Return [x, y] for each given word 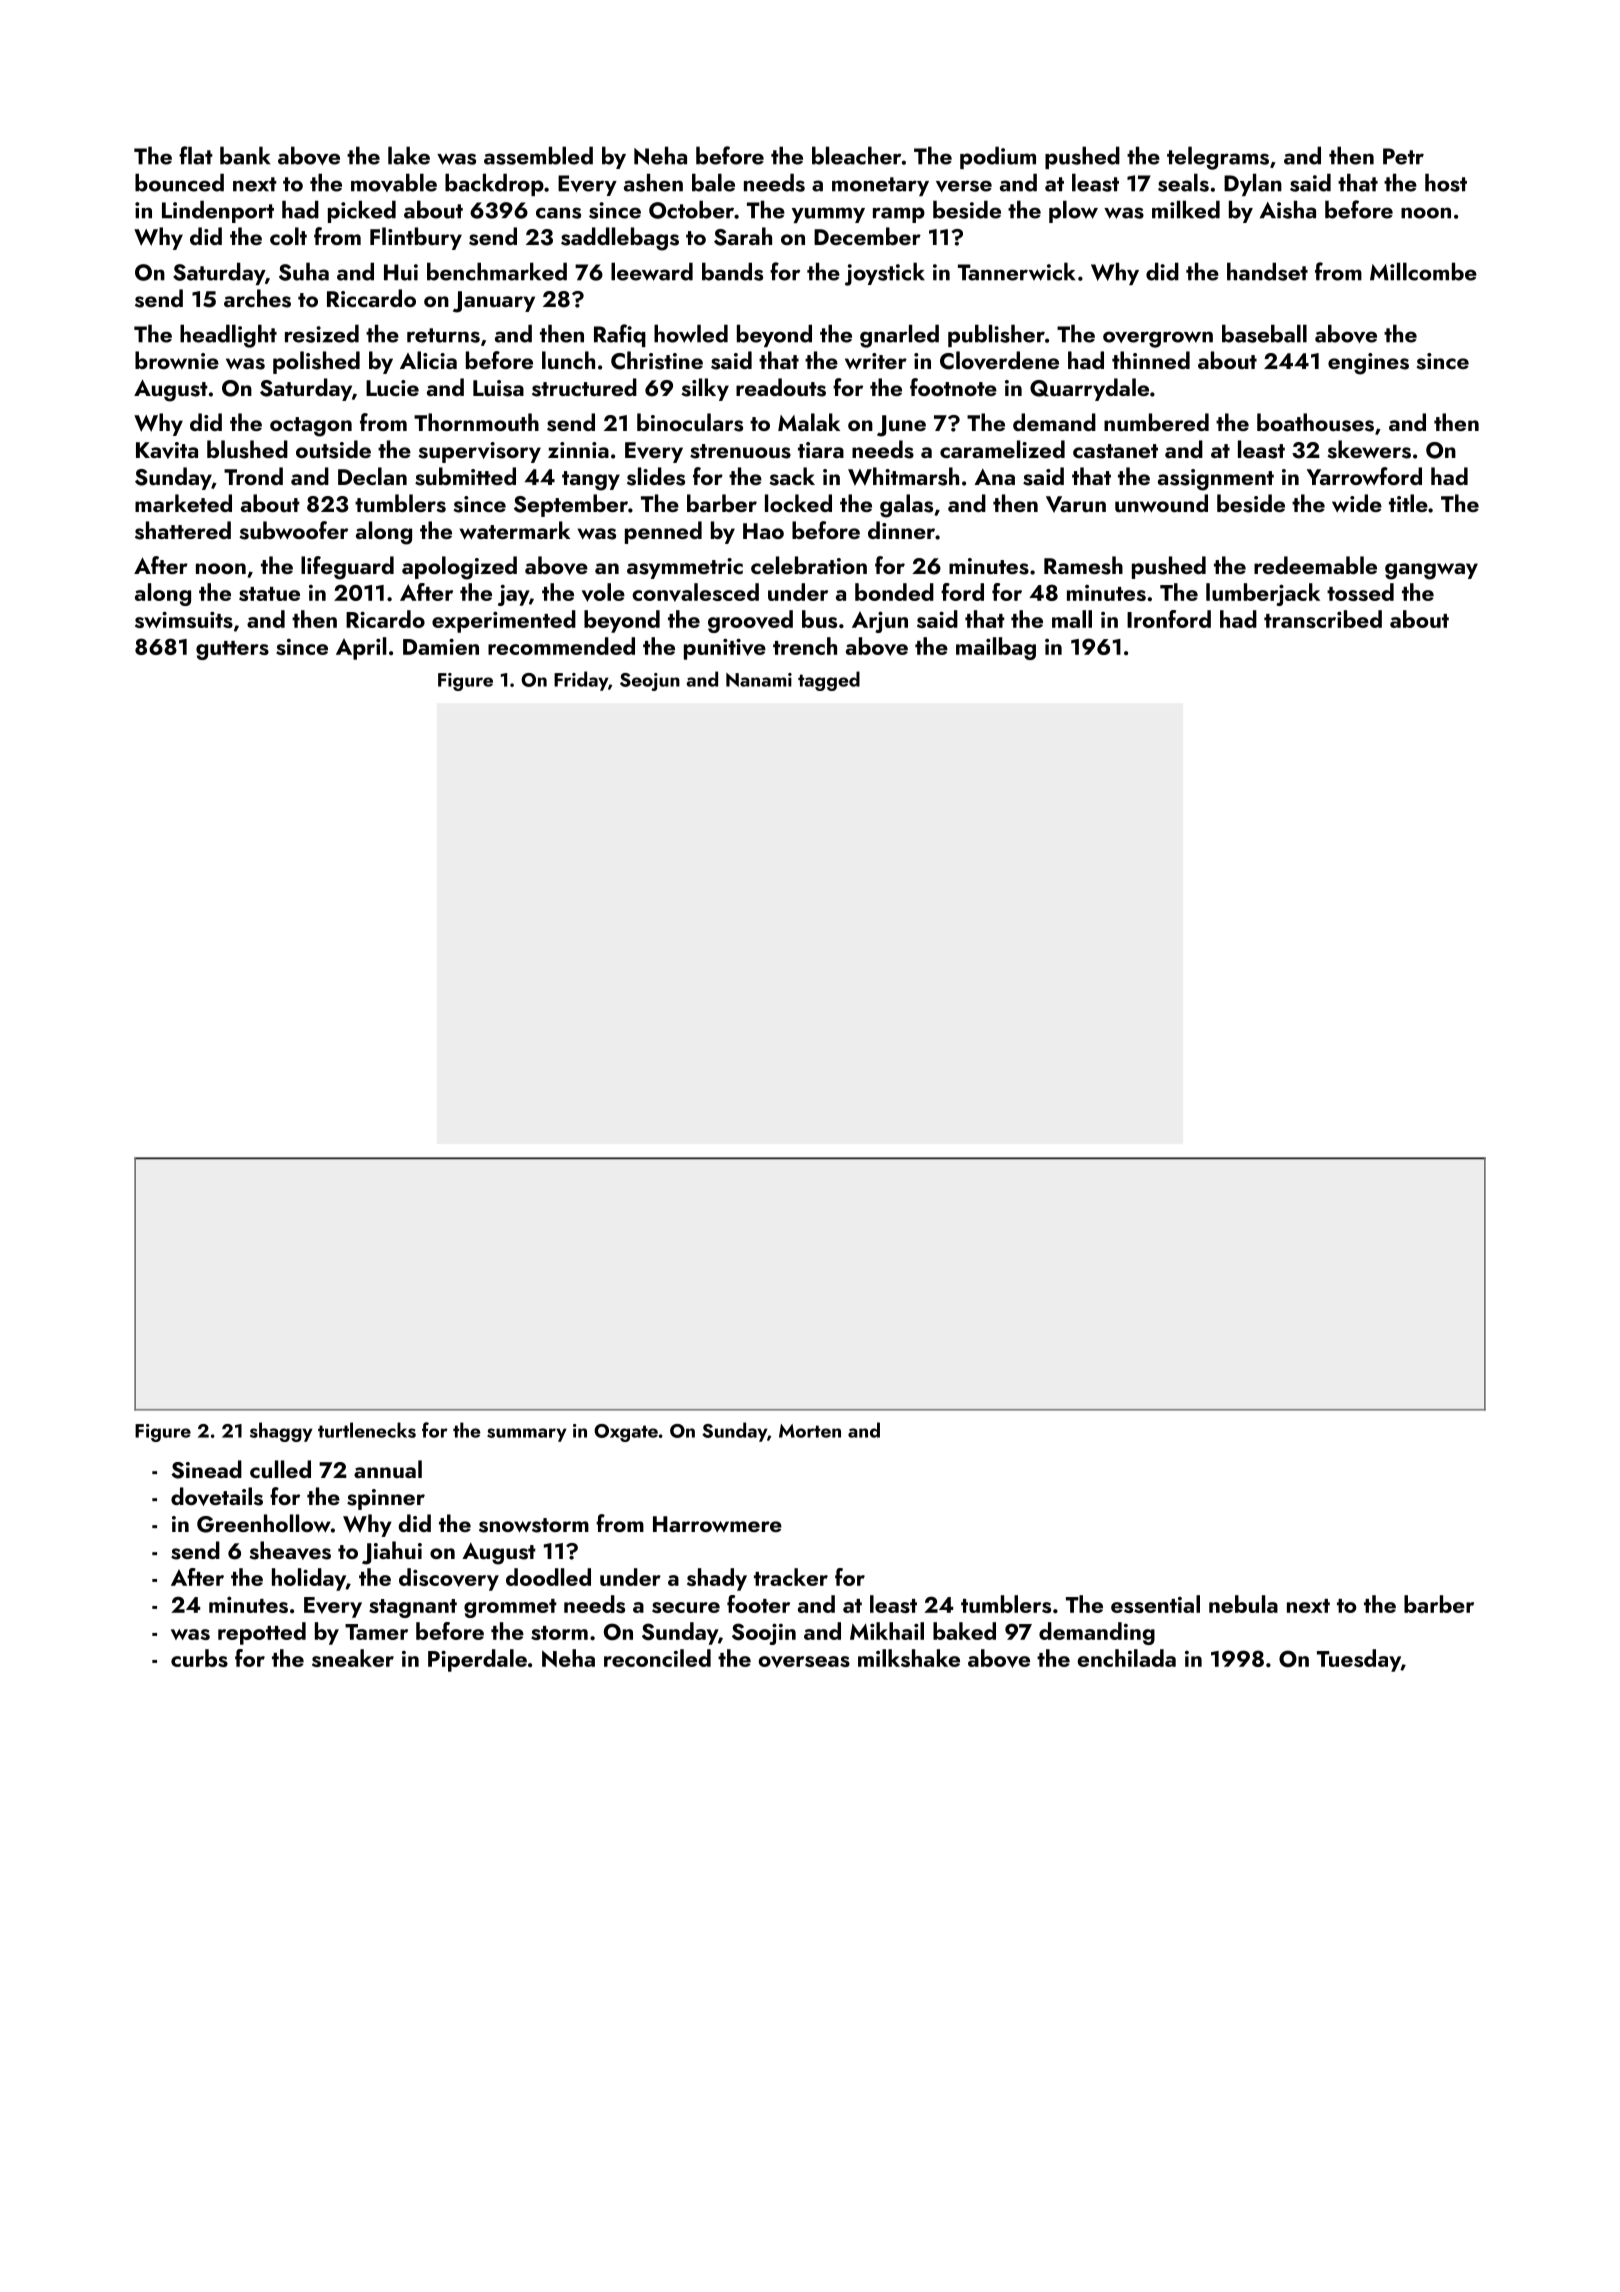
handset [1267, 271]
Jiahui [392, 1553]
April [361, 648]
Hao [763, 531]
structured [584, 387]
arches [257, 298]
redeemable [1315, 565]
